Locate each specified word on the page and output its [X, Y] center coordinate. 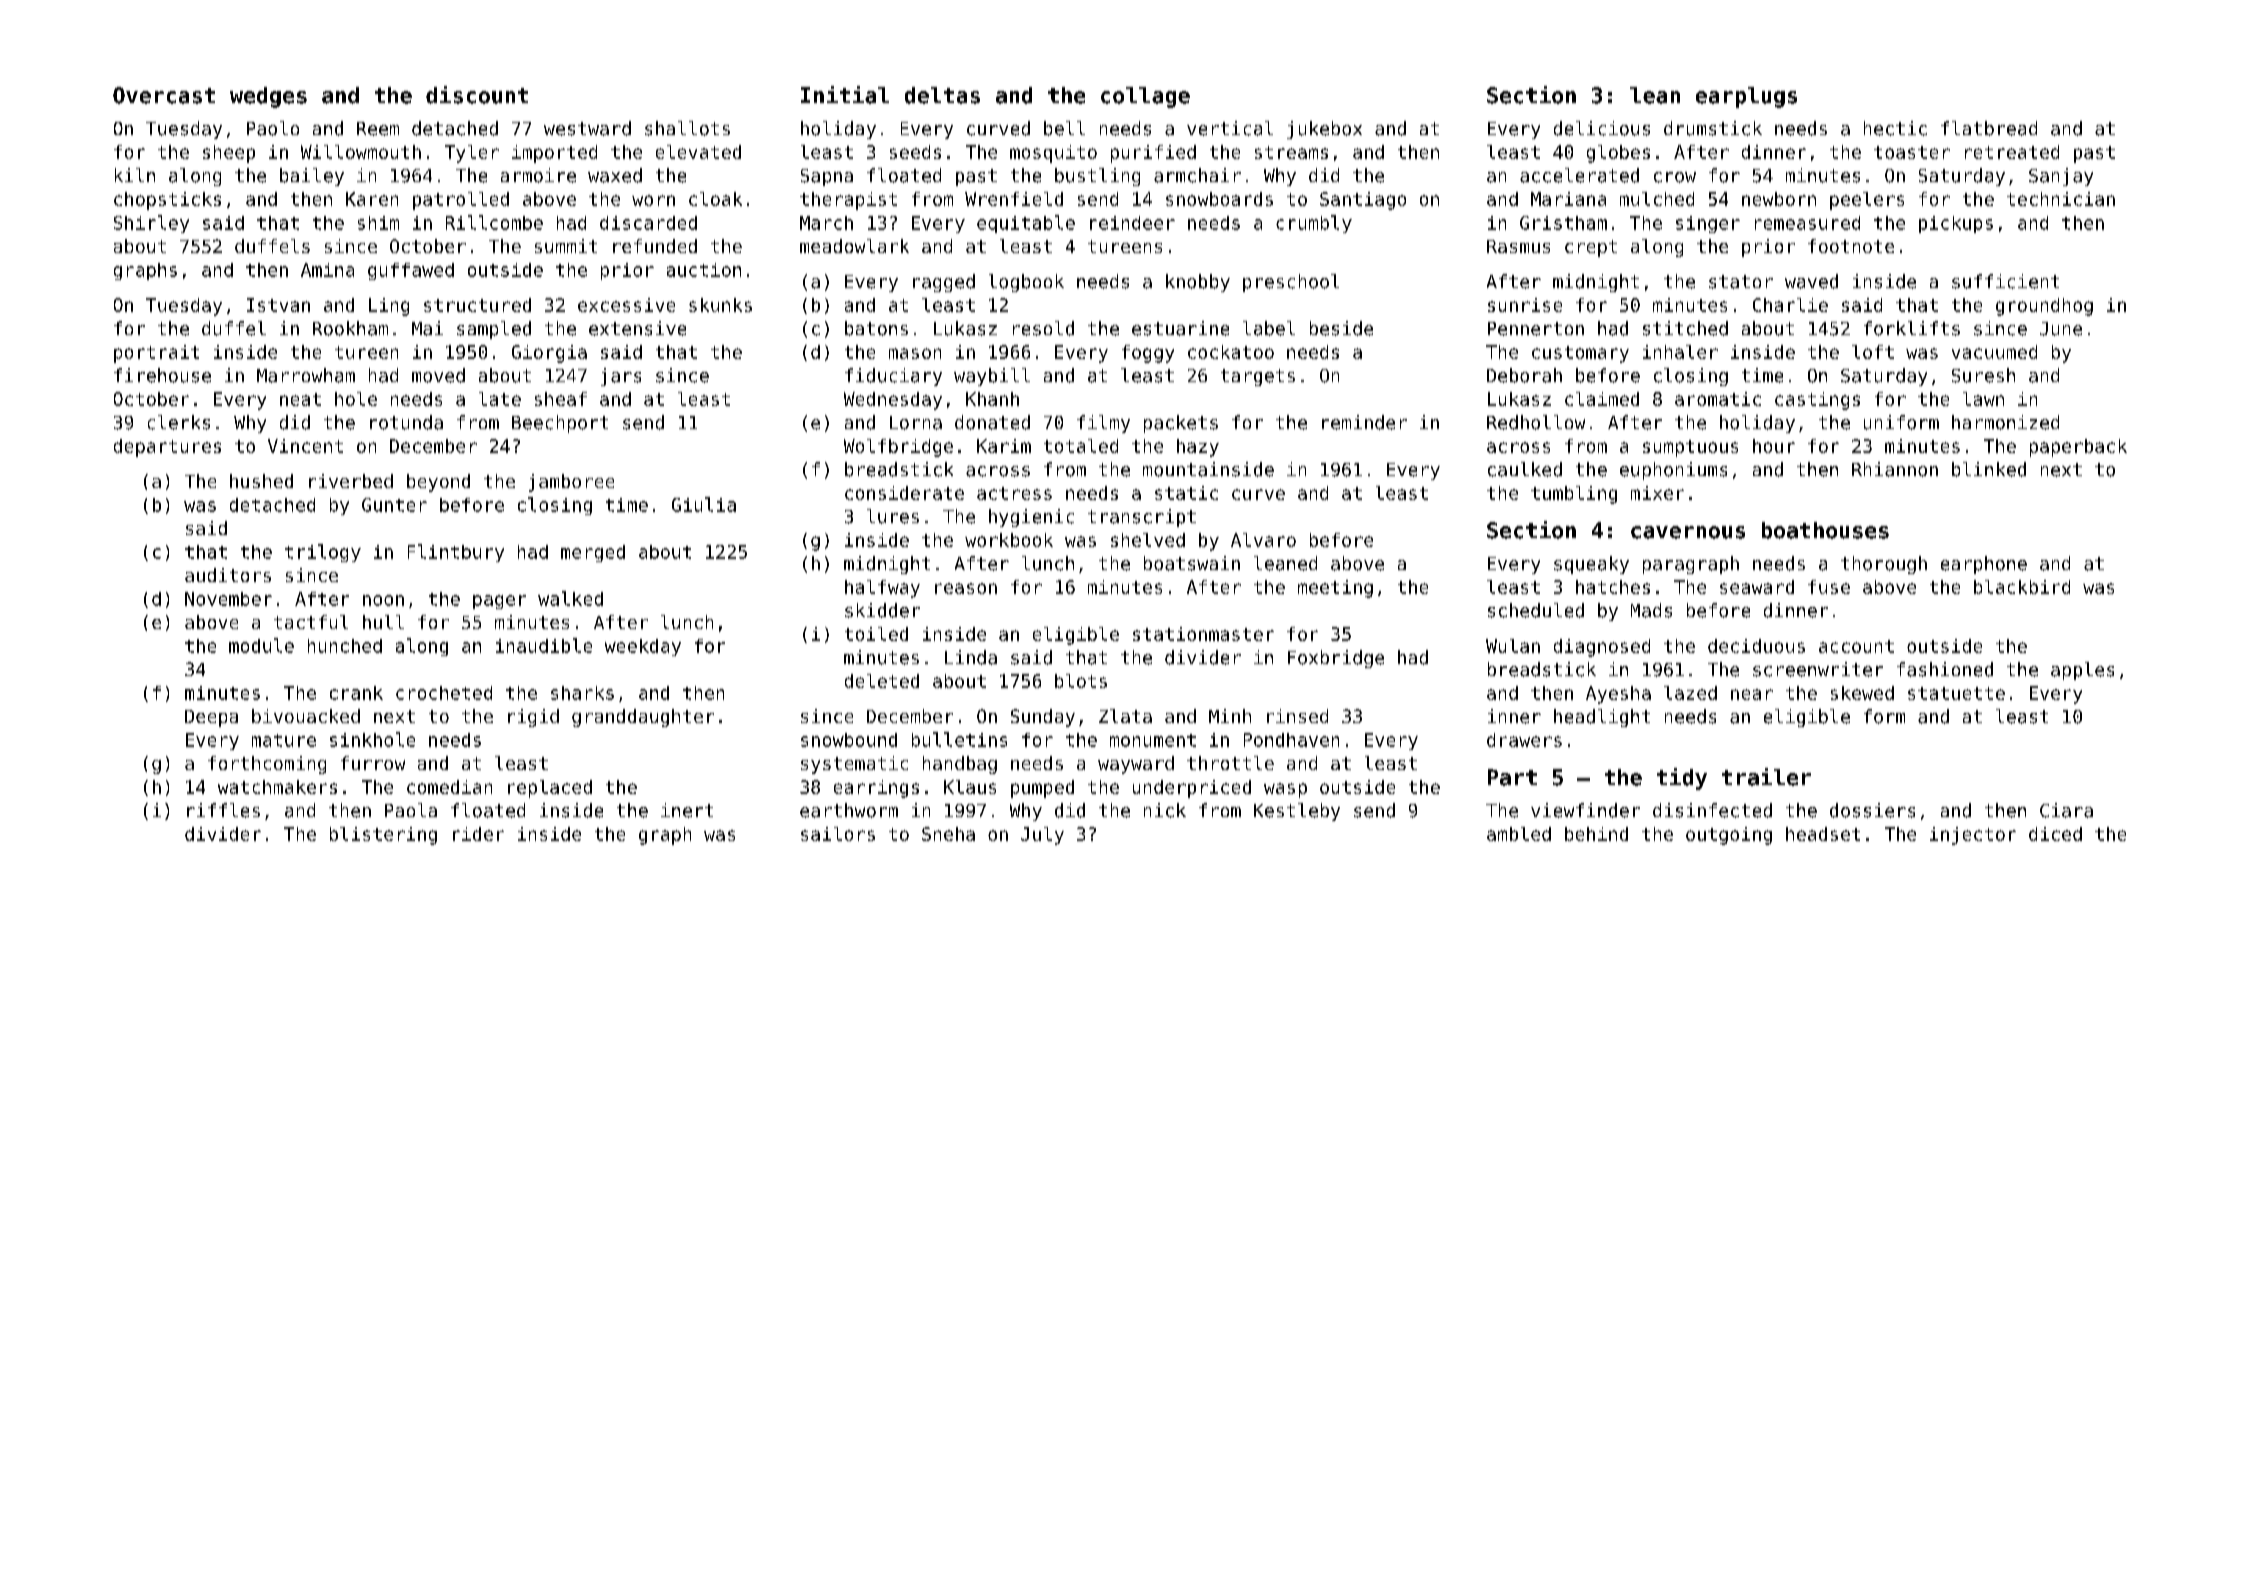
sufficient [2005, 281]
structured [477, 305]
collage [1145, 97]
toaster [1912, 152]
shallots [687, 128]
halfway [882, 589]
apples [2082, 671]
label [1269, 328]
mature [284, 740]
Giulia [704, 504]
